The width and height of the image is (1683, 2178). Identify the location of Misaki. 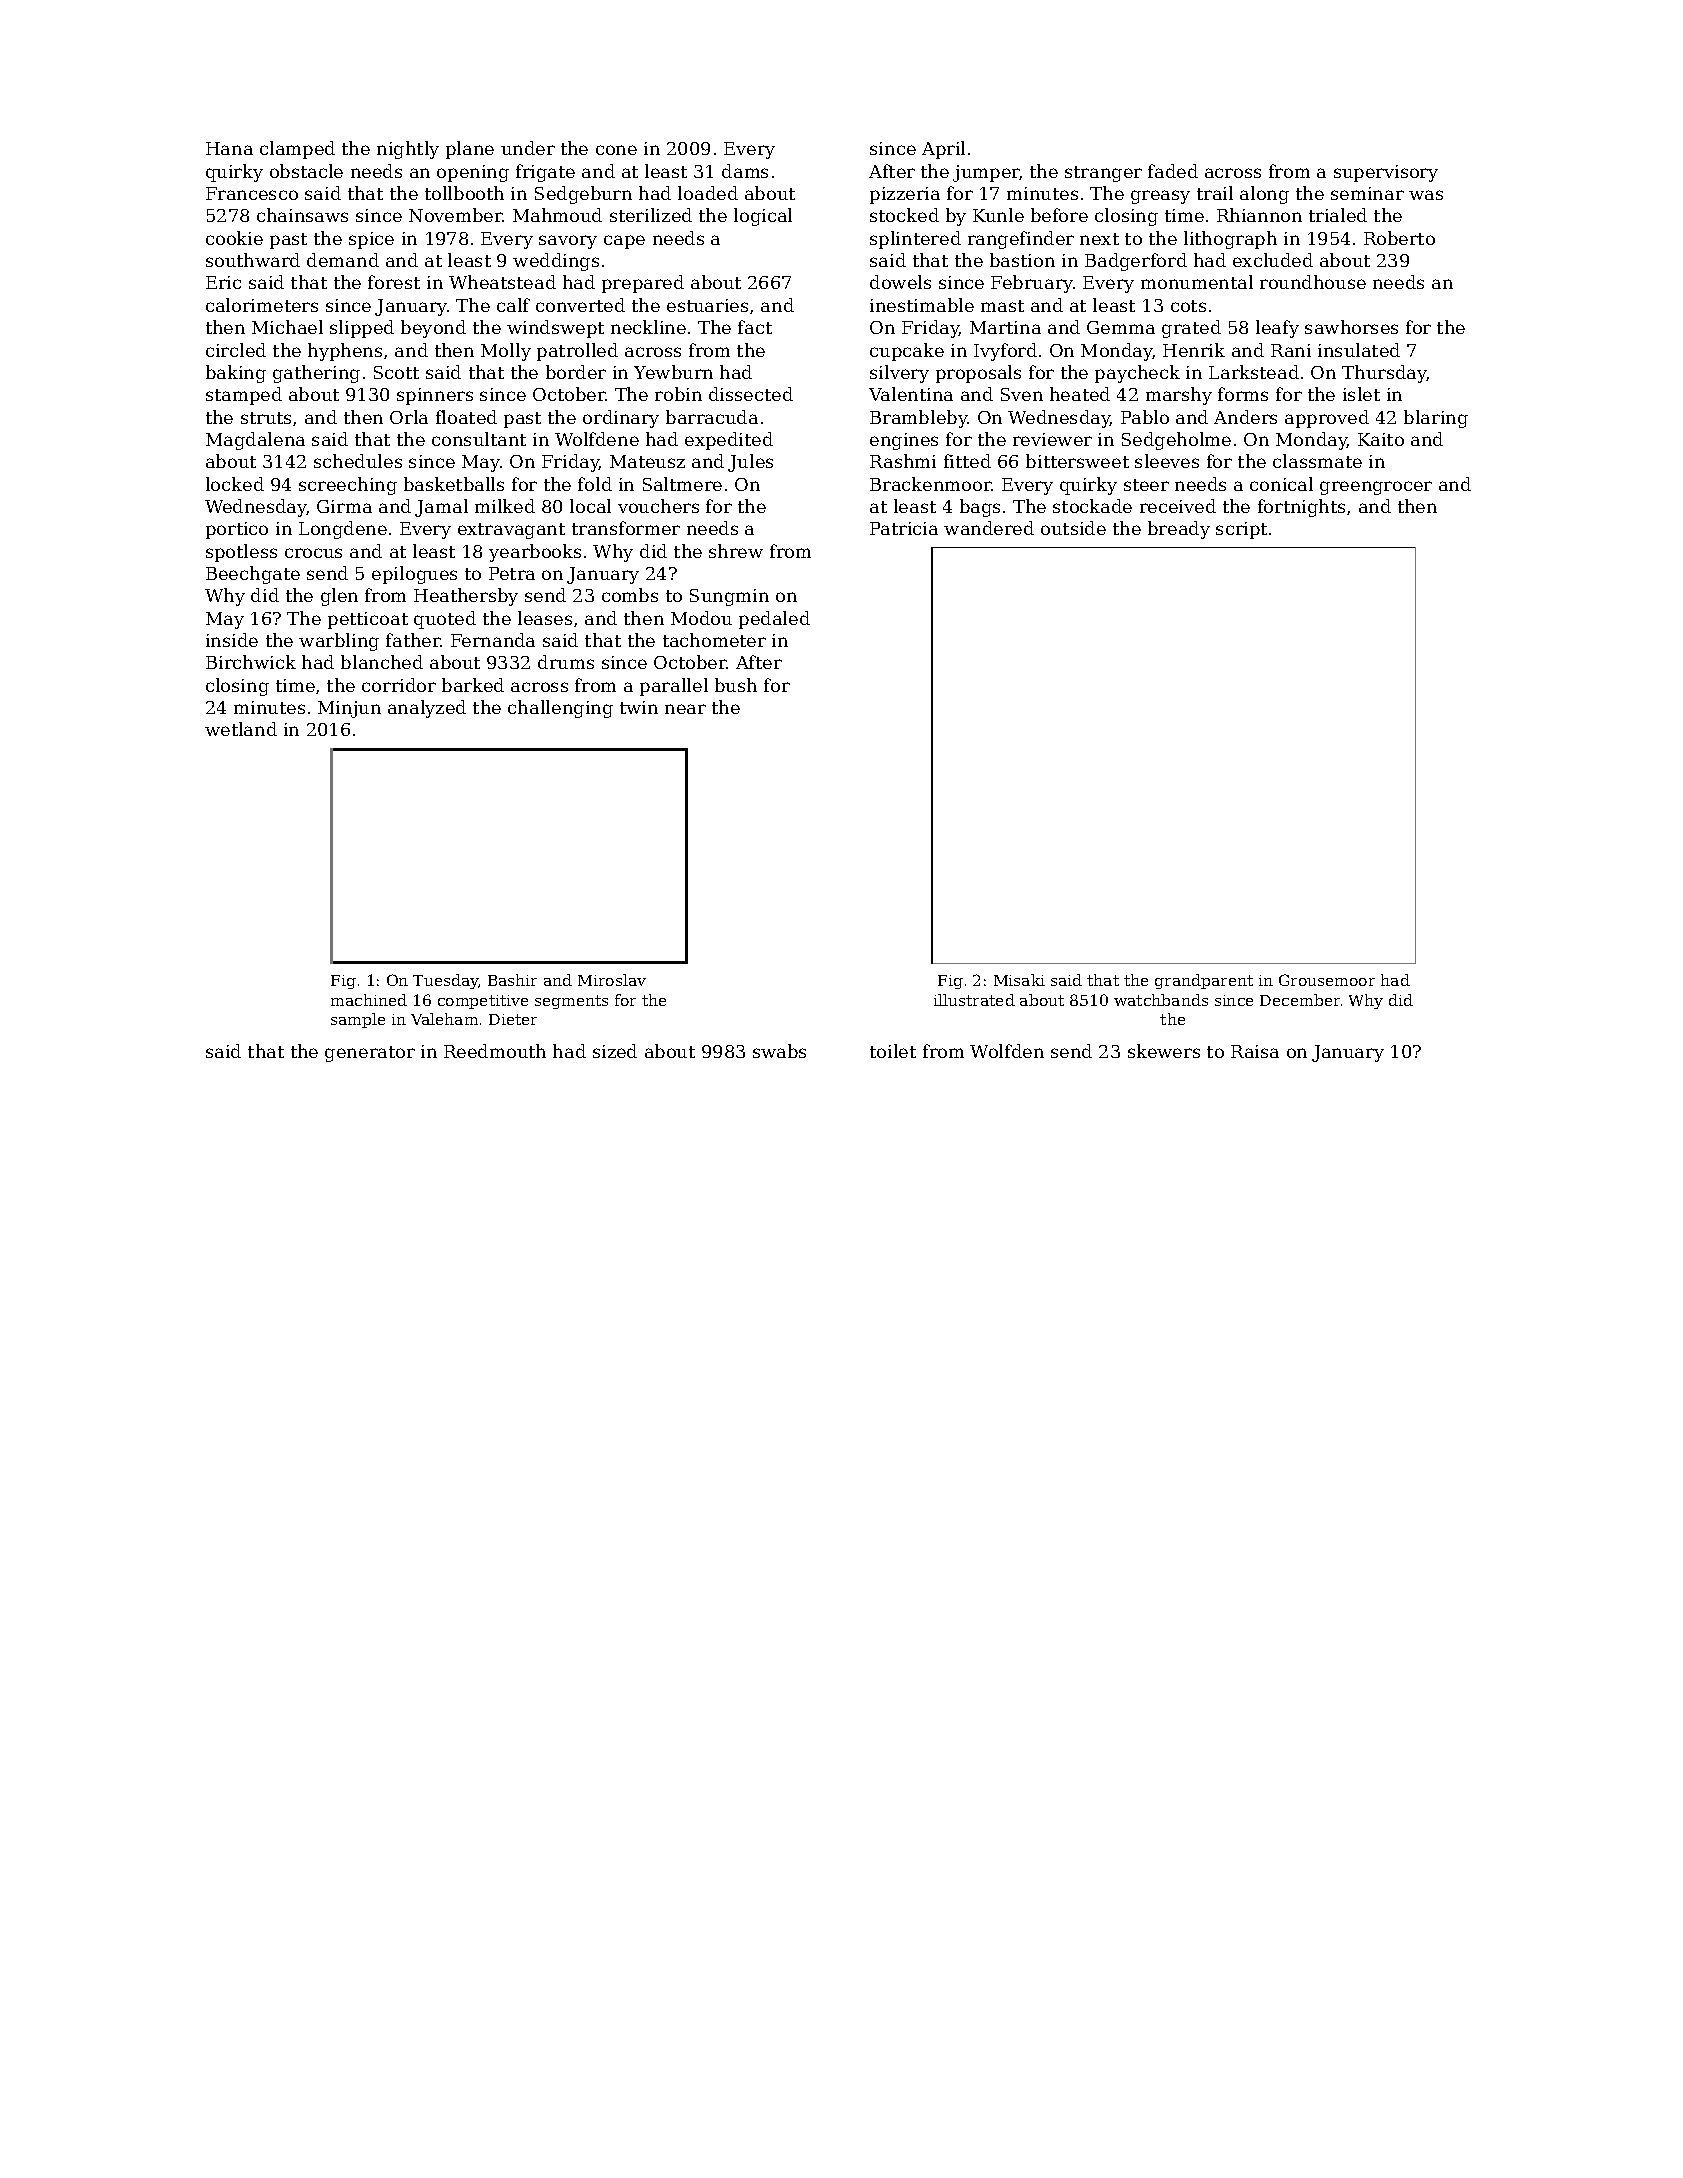
(1019, 980).
